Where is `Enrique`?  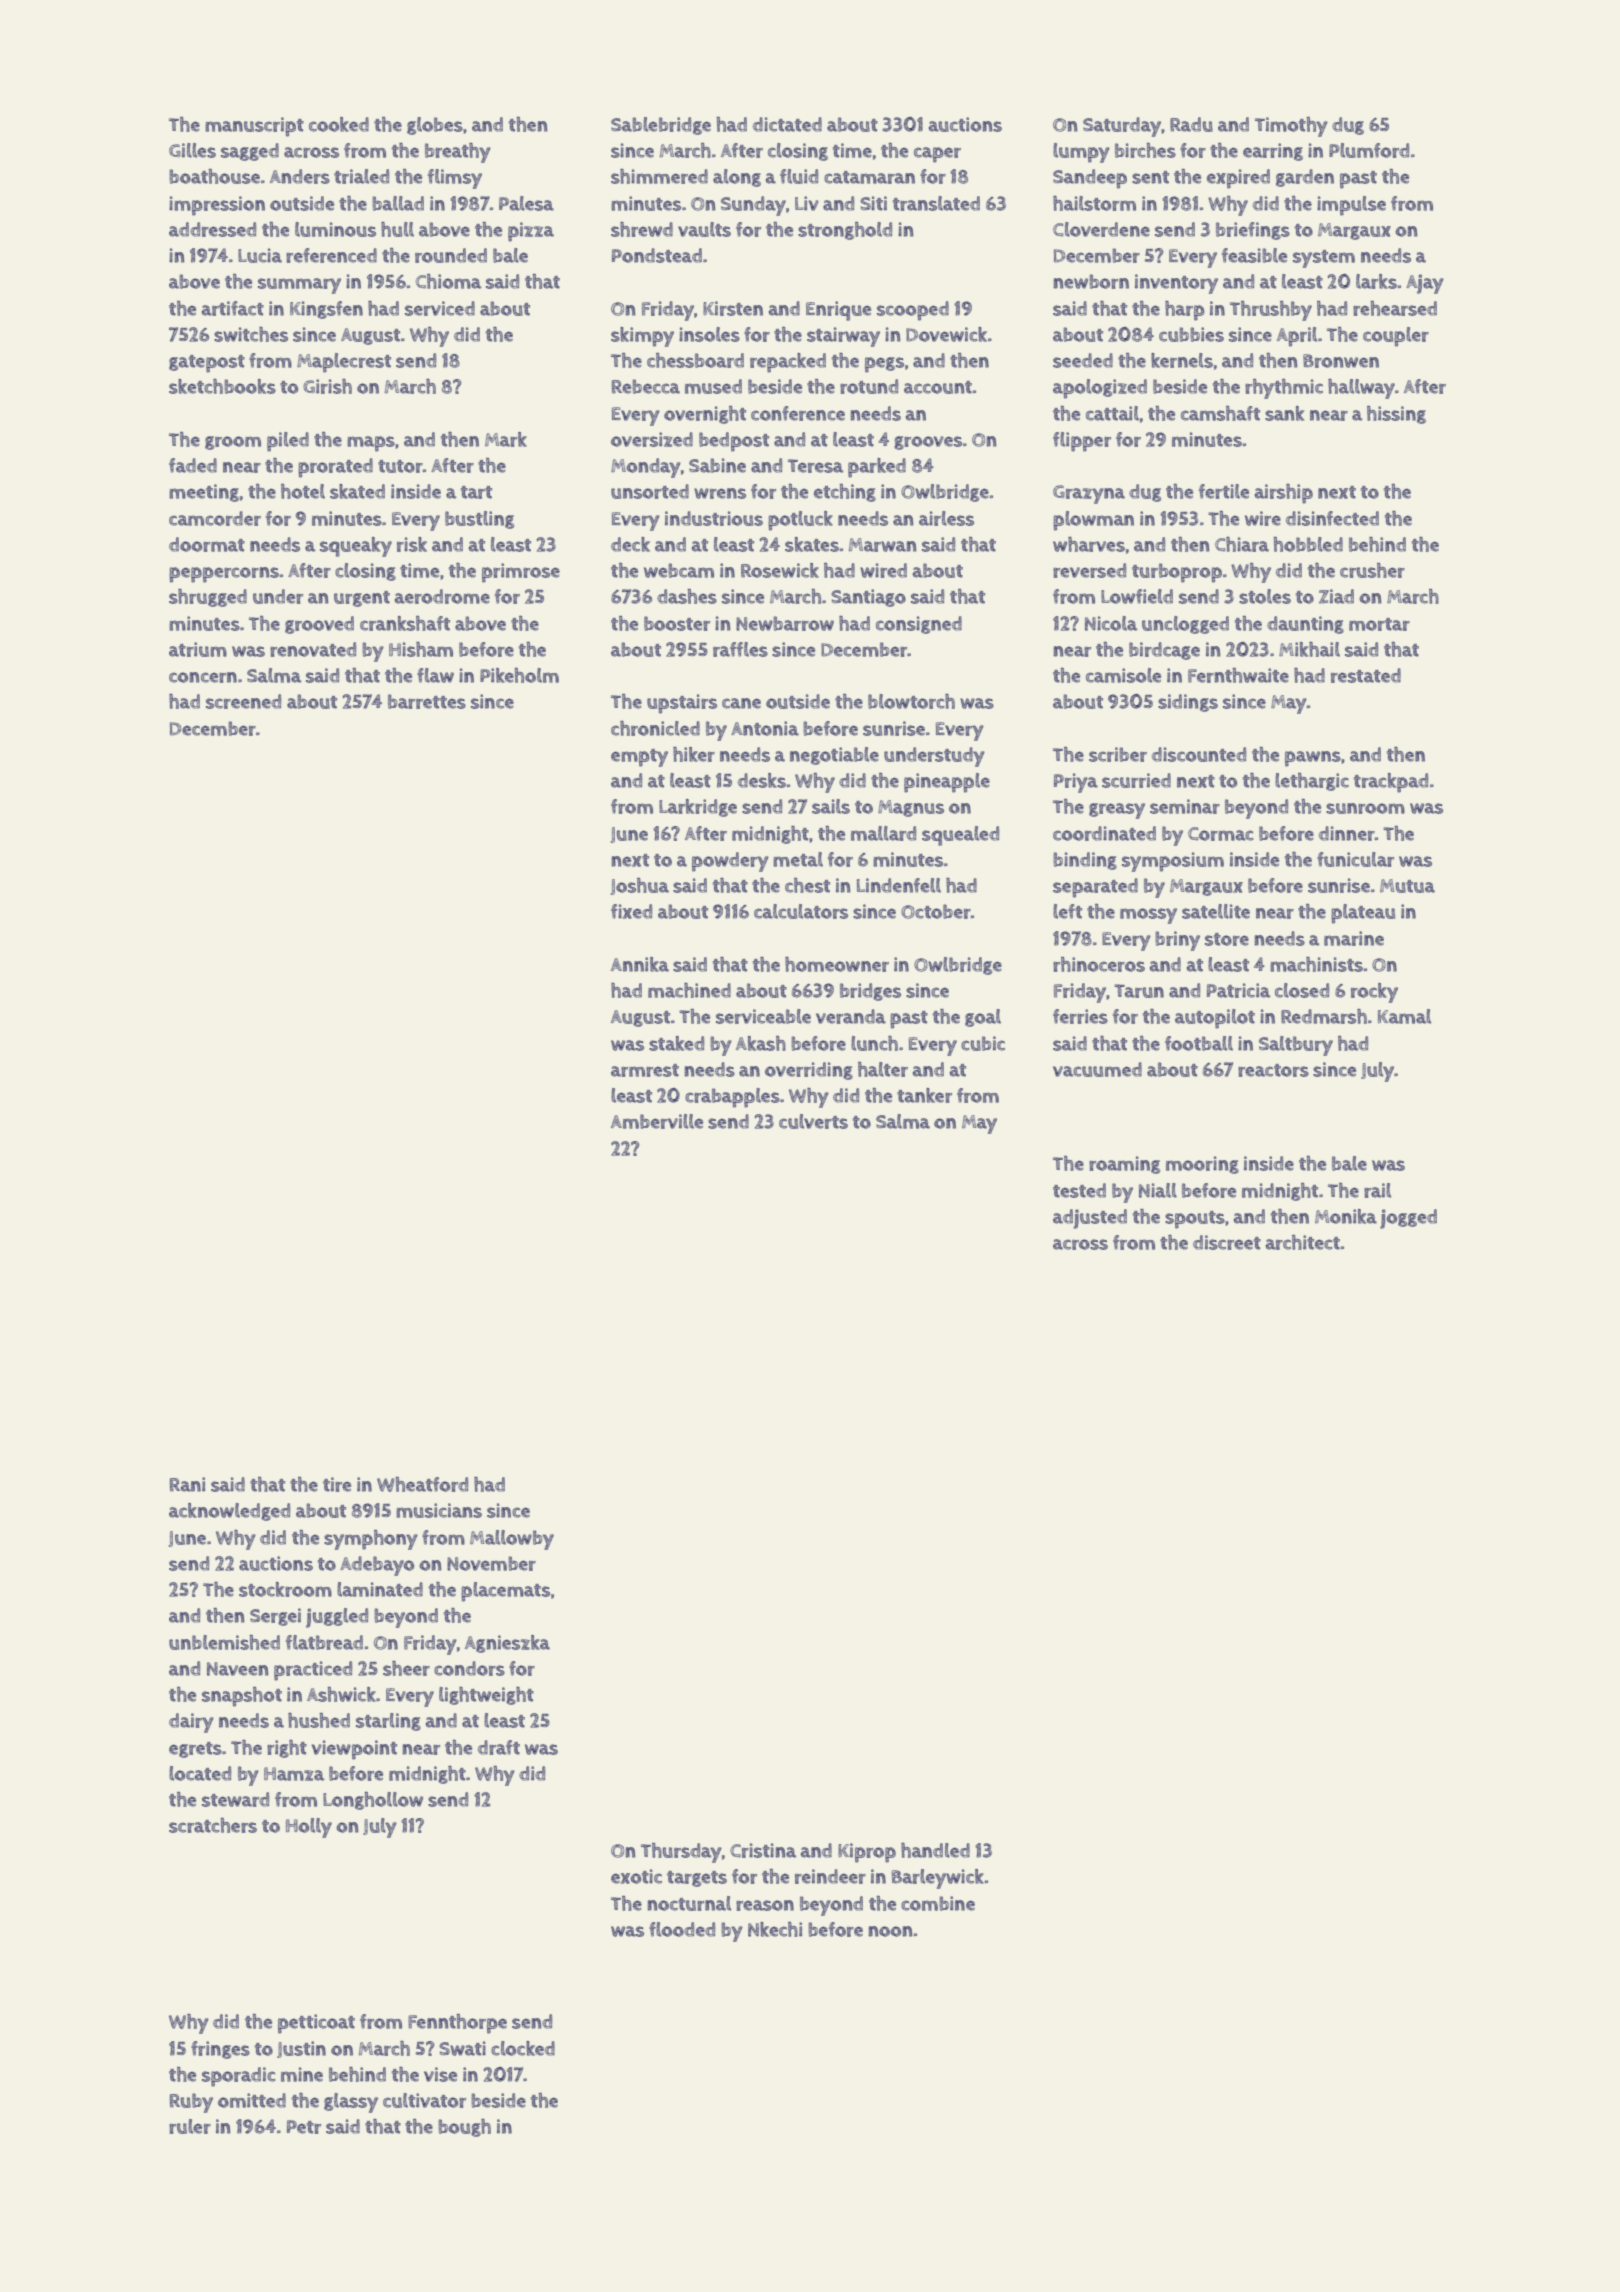 Enrique is located at coordinates (838, 311).
